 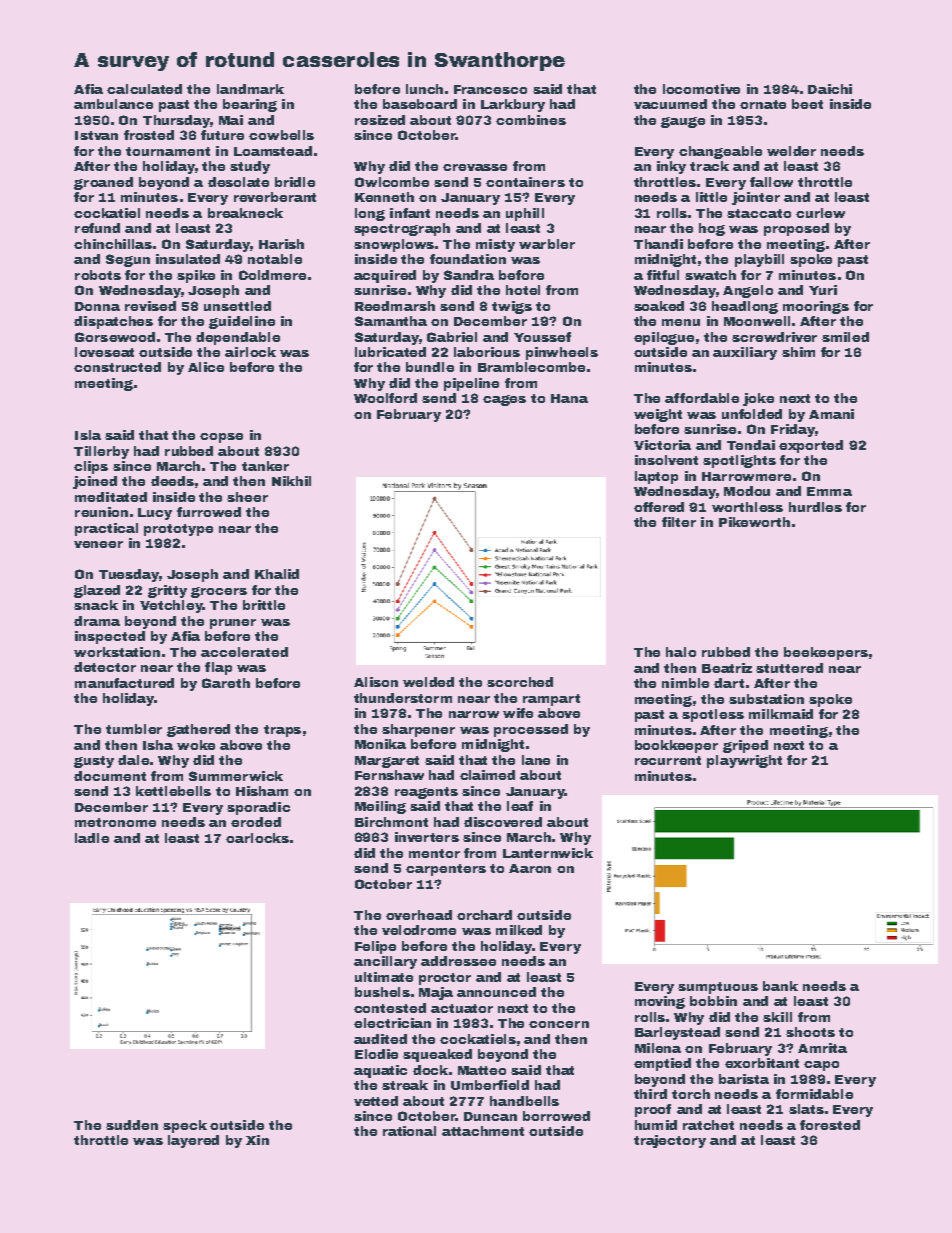 What do you see at coordinates (712, 229) in the screenshot?
I see `hog` at bounding box center [712, 229].
